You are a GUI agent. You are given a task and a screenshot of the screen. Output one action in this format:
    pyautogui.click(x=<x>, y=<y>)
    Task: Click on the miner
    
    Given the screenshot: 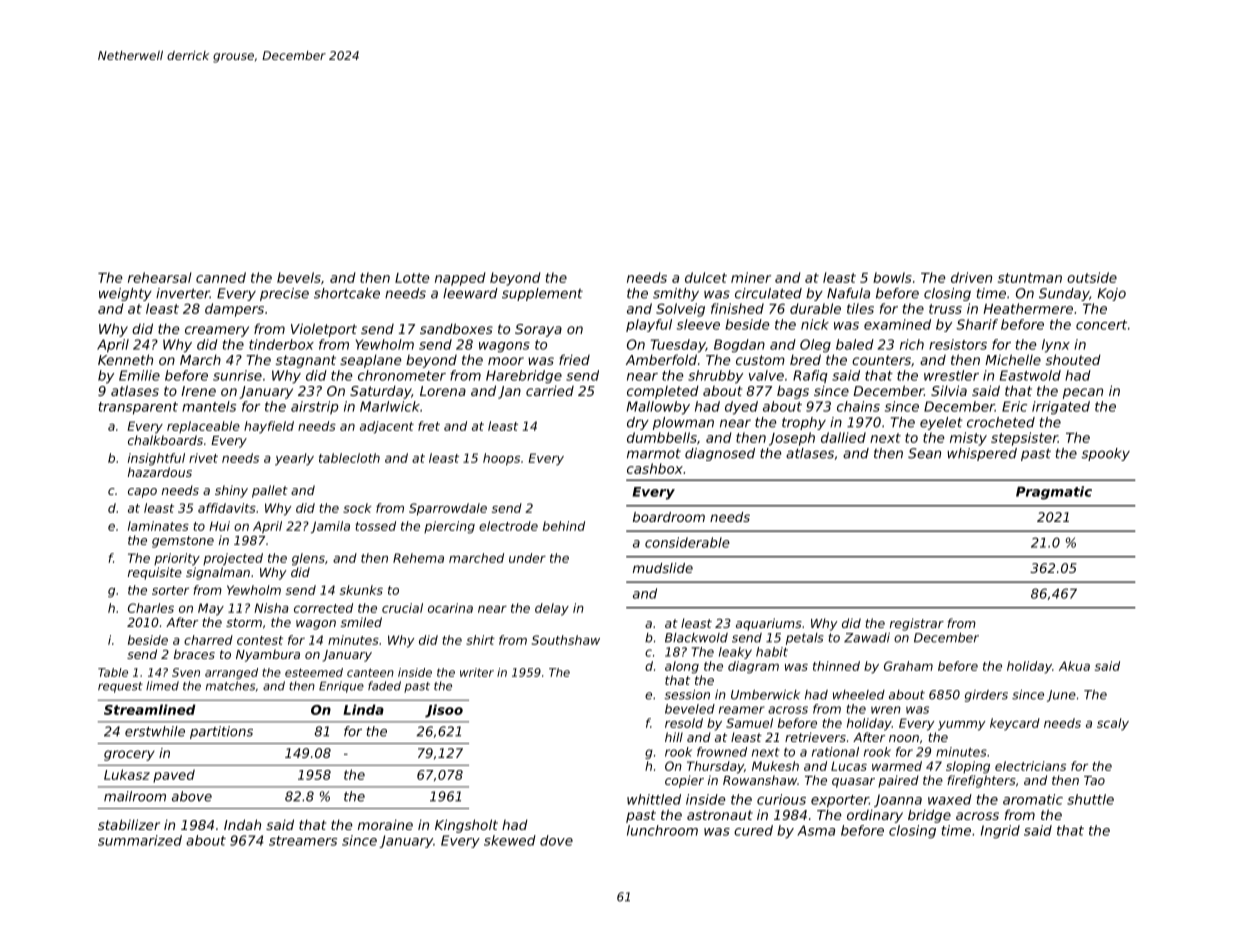 What is the action you would take?
    pyautogui.click(x=751, y=277)
